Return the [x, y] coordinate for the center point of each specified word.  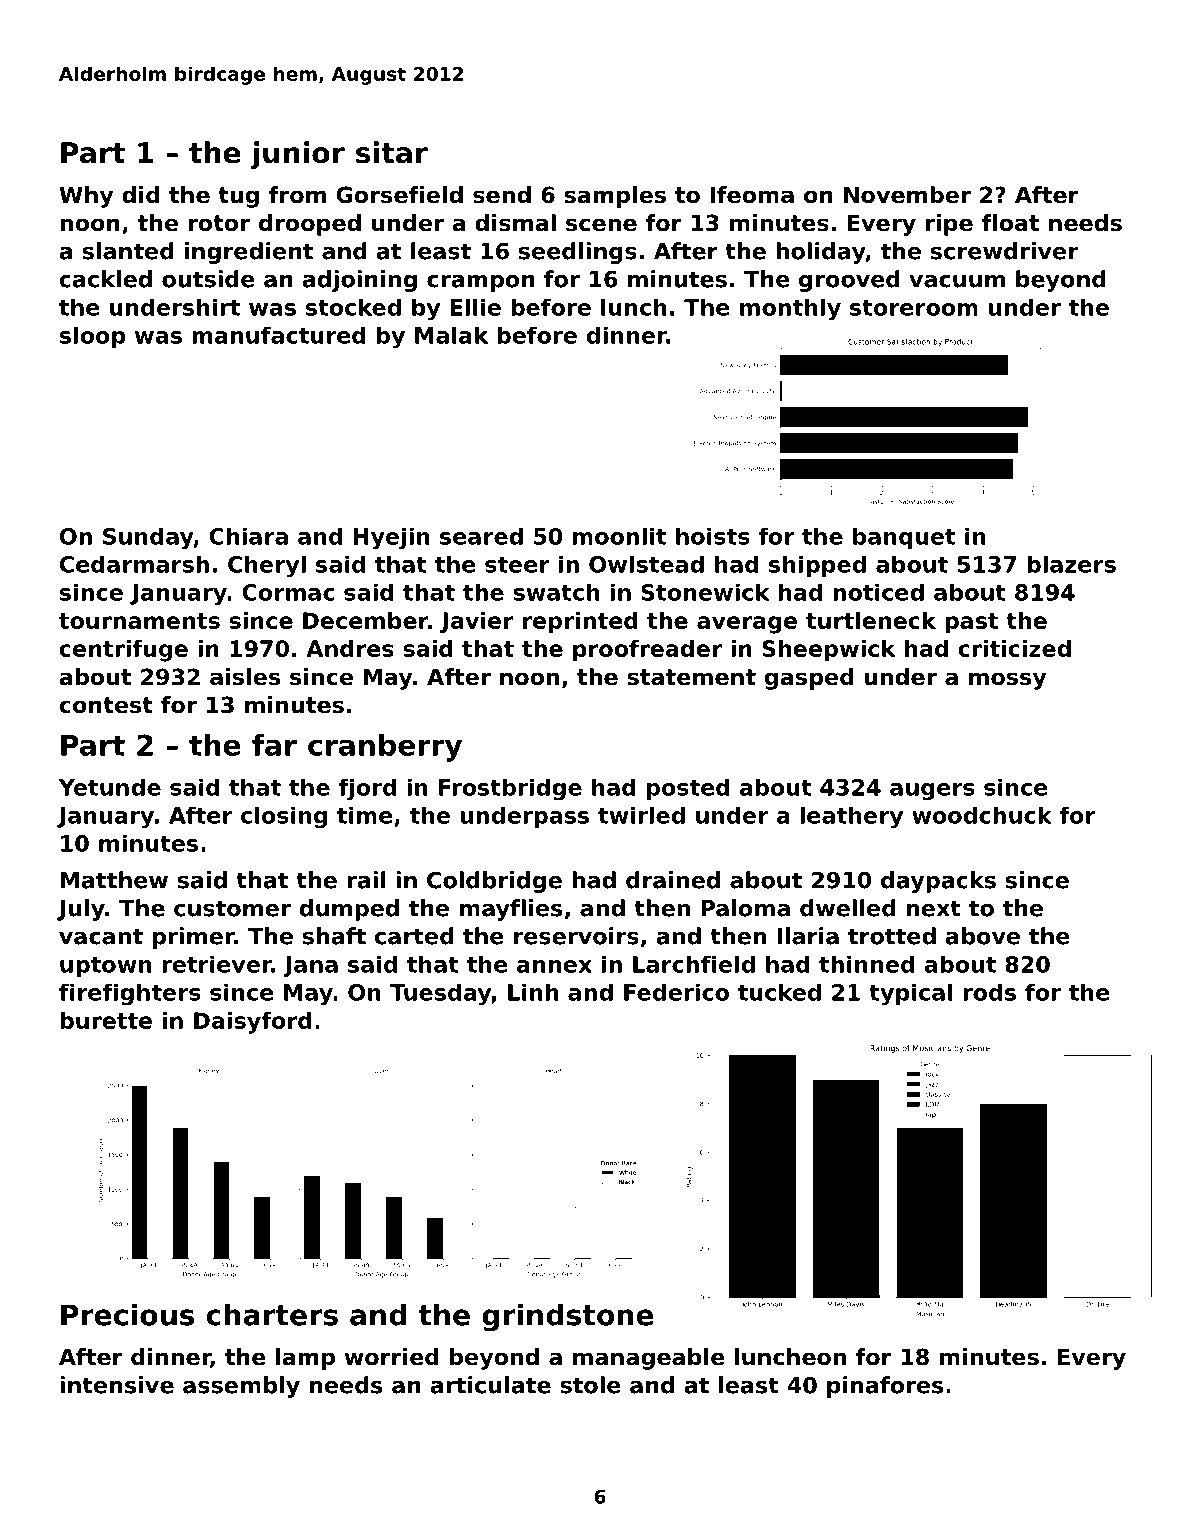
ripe [949, 225]
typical [910, 994]
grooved [849, 281]
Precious [128, 1314]
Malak [451, 335]
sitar [392, 152]
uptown [106, 967]
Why [86, 197]
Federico [676, 992]
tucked [779, 992]
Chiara [248, 536]
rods [989, 992]
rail [366, 880]
